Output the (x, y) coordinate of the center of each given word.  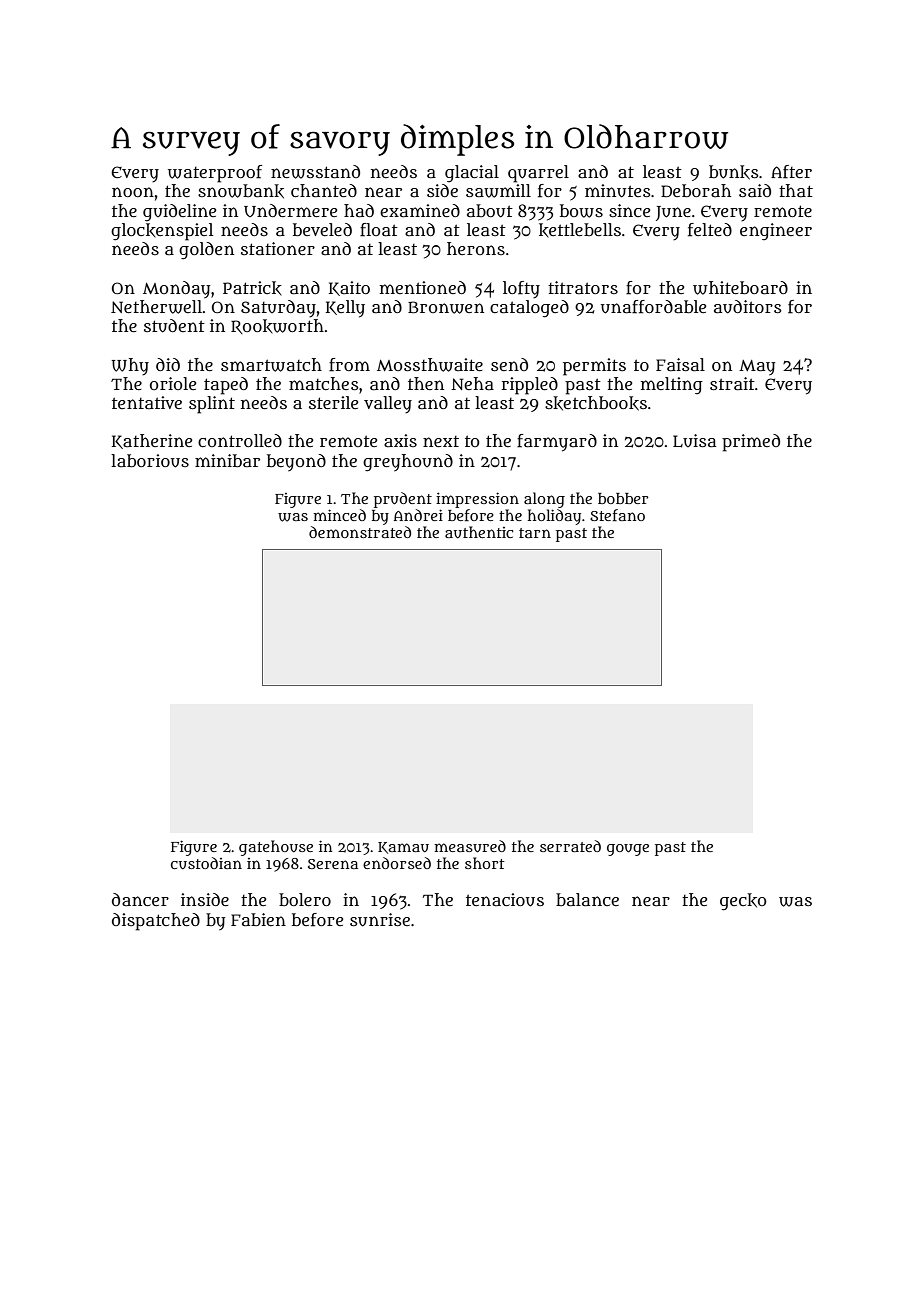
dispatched (156, 922)
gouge (628, 850)
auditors (748, 307)
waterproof (215, 174)
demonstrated (360, 532)
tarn (535, 533)
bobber (623, 498)
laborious (150, 461)
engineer (776, 231)
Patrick (252, 288)
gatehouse (276, 848)
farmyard (557, 443)
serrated (570, 846)
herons (476, 248)
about (490, 211)
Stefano (617, 515)
